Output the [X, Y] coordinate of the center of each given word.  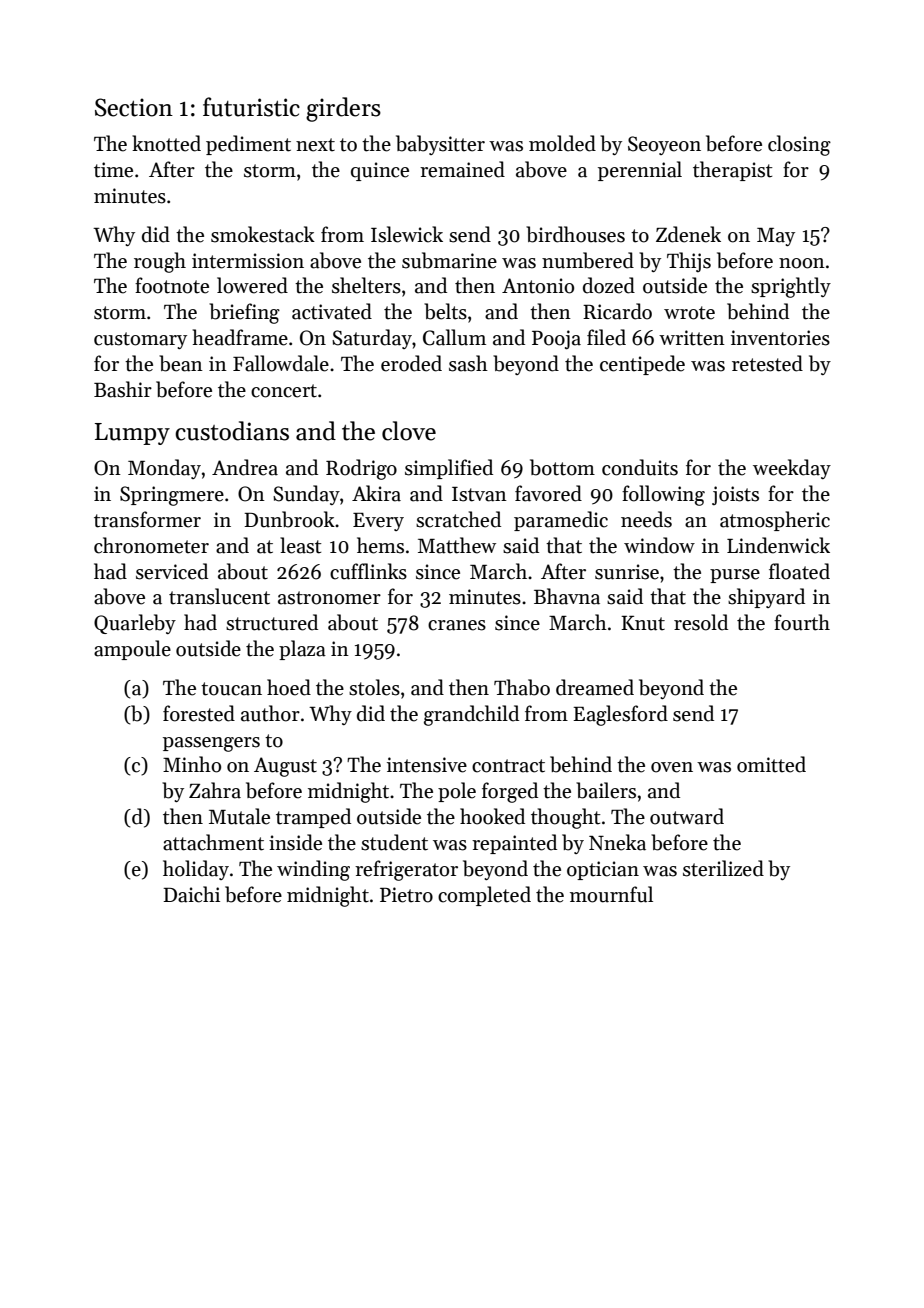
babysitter [440, 145]
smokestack [263, 234]
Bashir [123, 389]
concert [284, 391]
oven [672, 767]
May [776, 237]
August [285, 767]
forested [199, 713]
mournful [611, 894]
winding [313, 870]
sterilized [723, 868]
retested [767, 363]
